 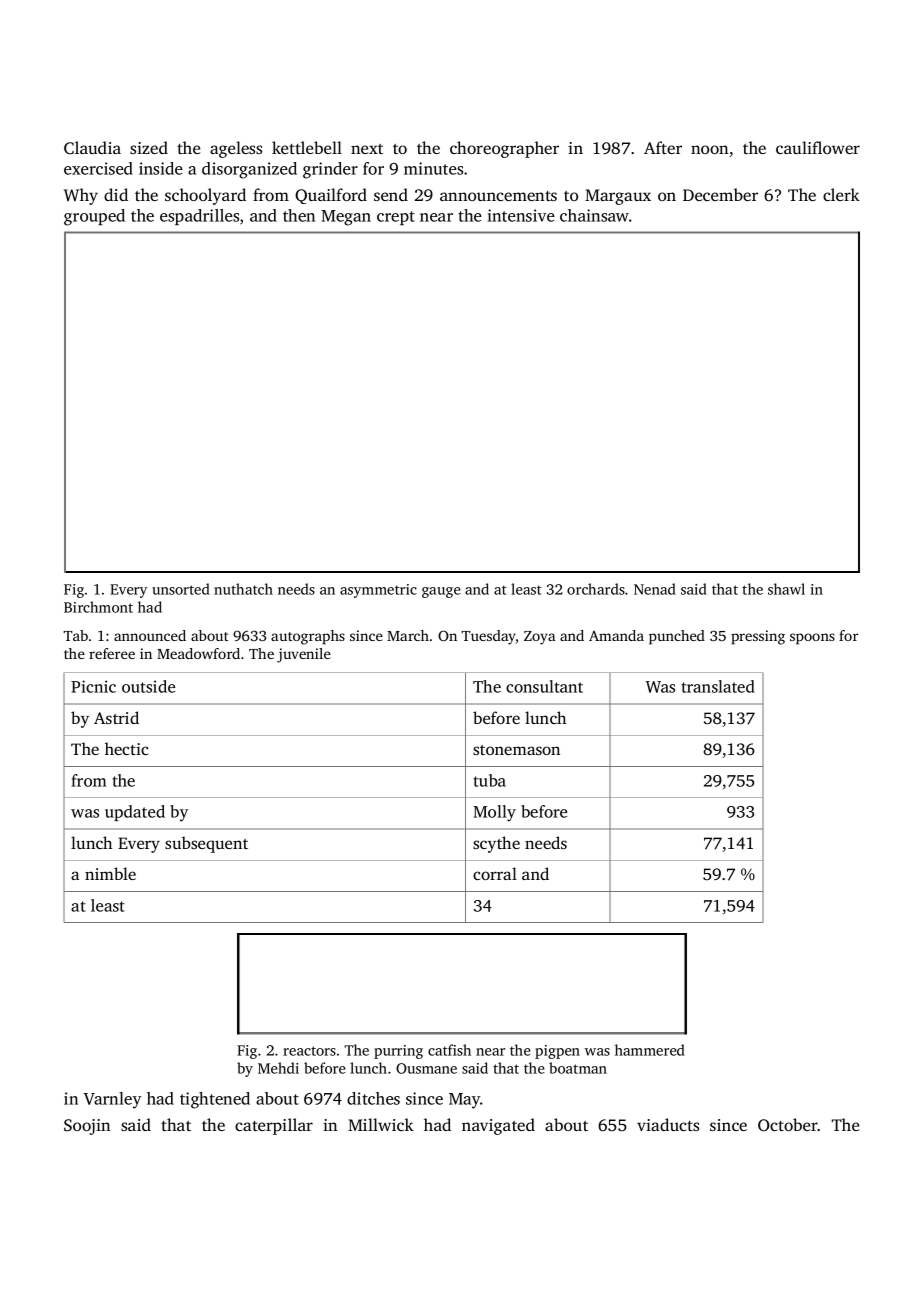 What do you see at coordinates (464, 1101) in the document?
I see `May` at bounding box center [464, 1101].
